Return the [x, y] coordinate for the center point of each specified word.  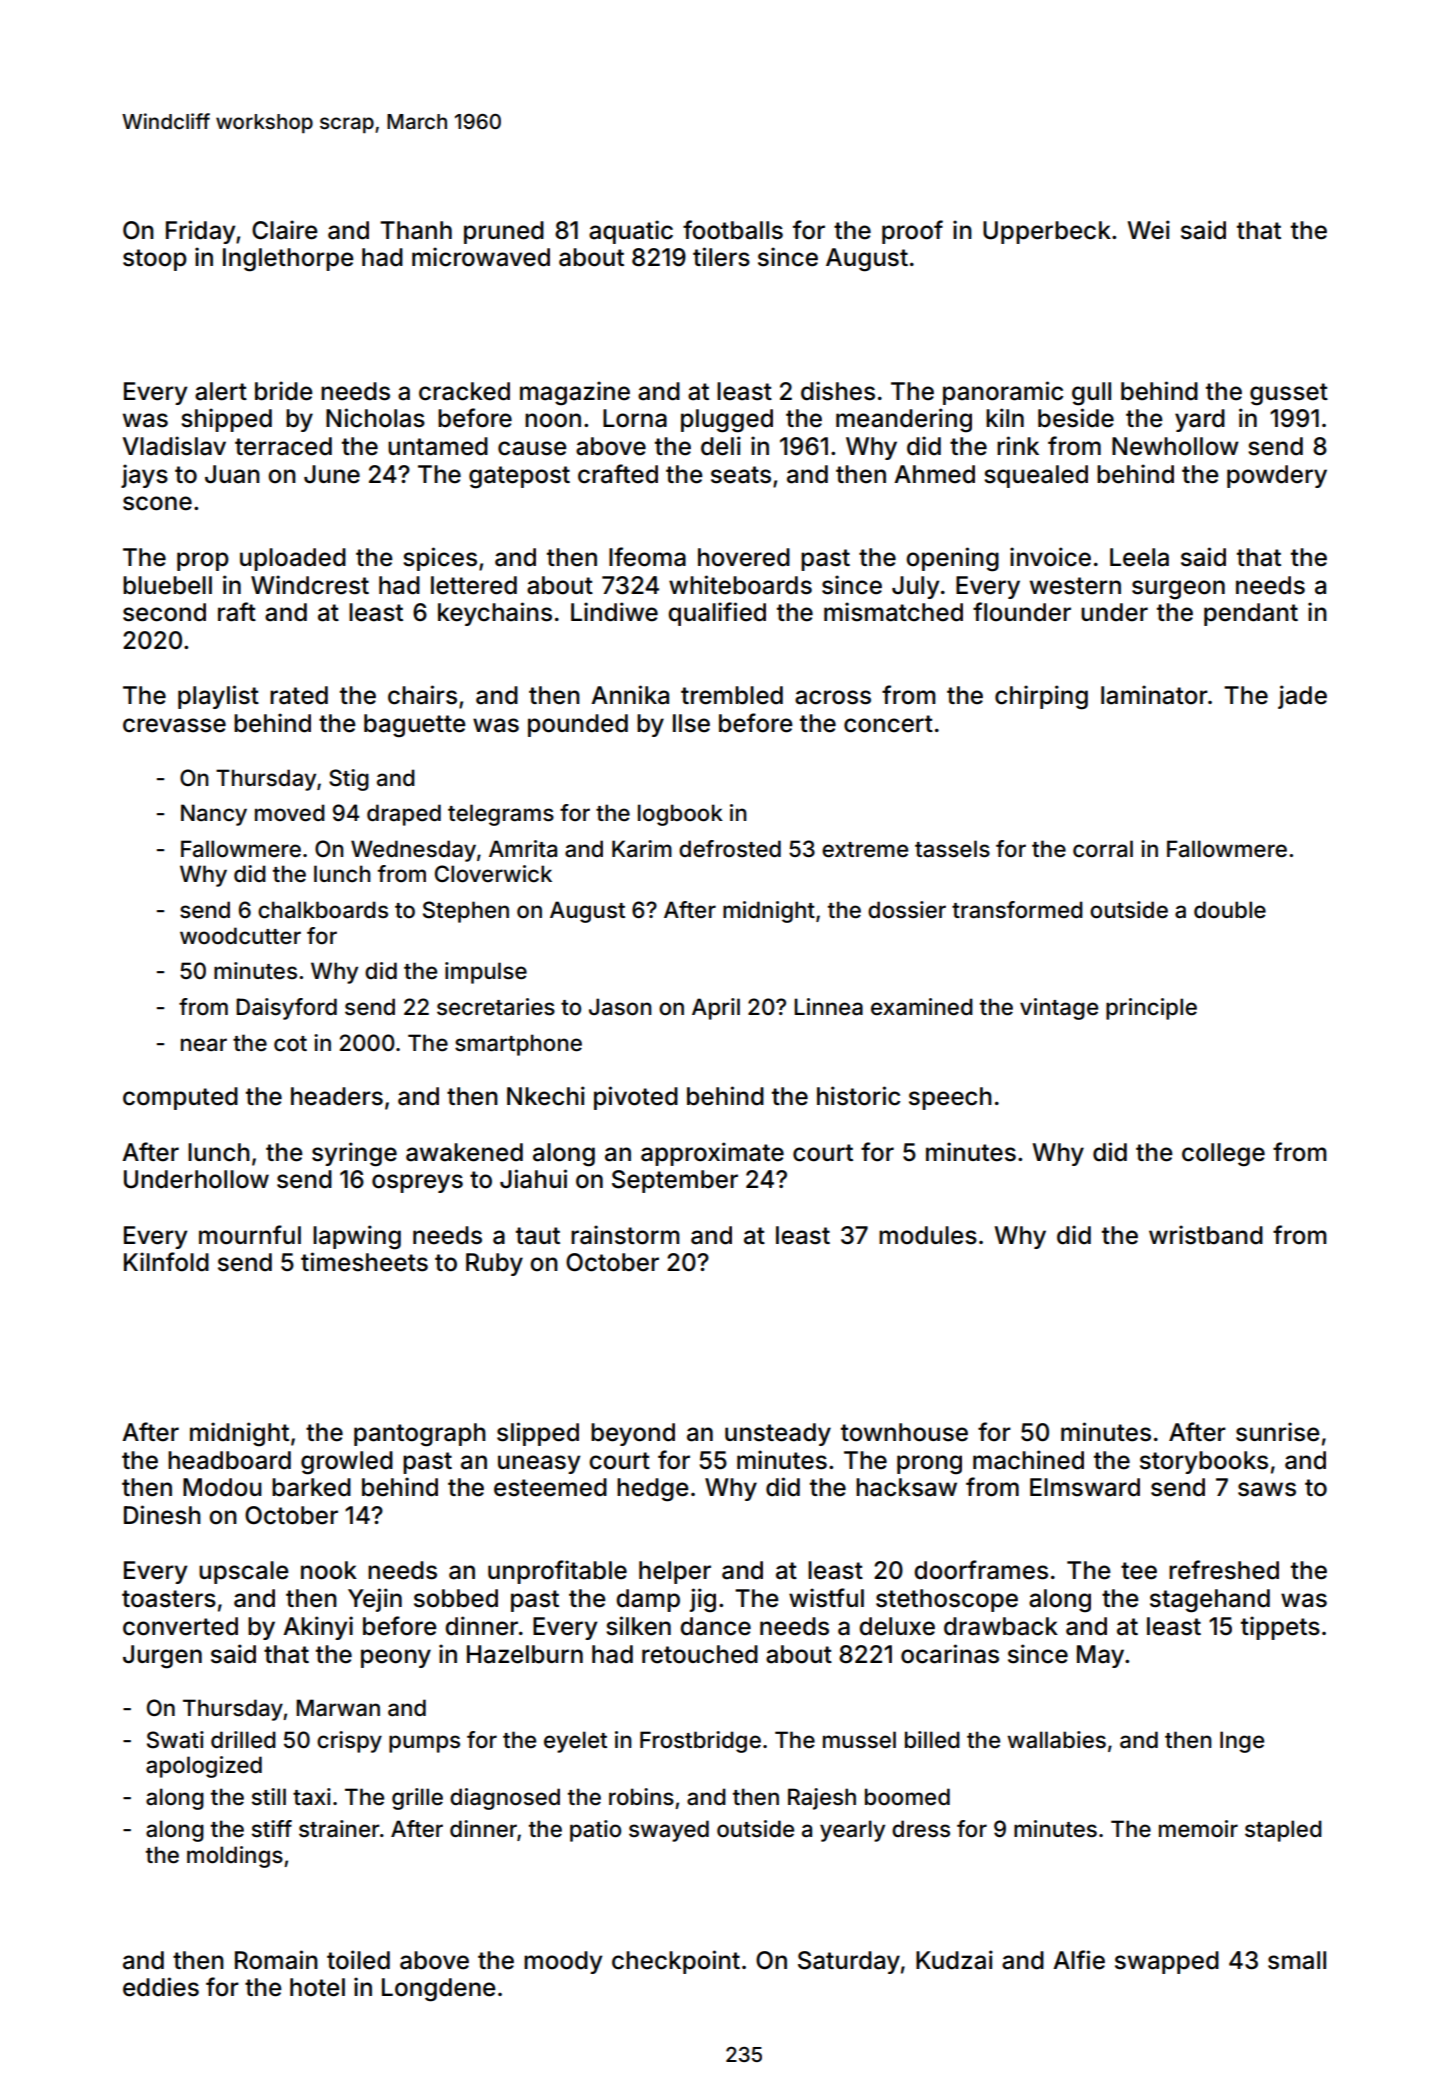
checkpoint [676, 1962]
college [1223, 1155]
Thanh [416, 230]
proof [912, 232]
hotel [317, 1987]
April [716, 1009]
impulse [486, 973]
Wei [1149, 230]
